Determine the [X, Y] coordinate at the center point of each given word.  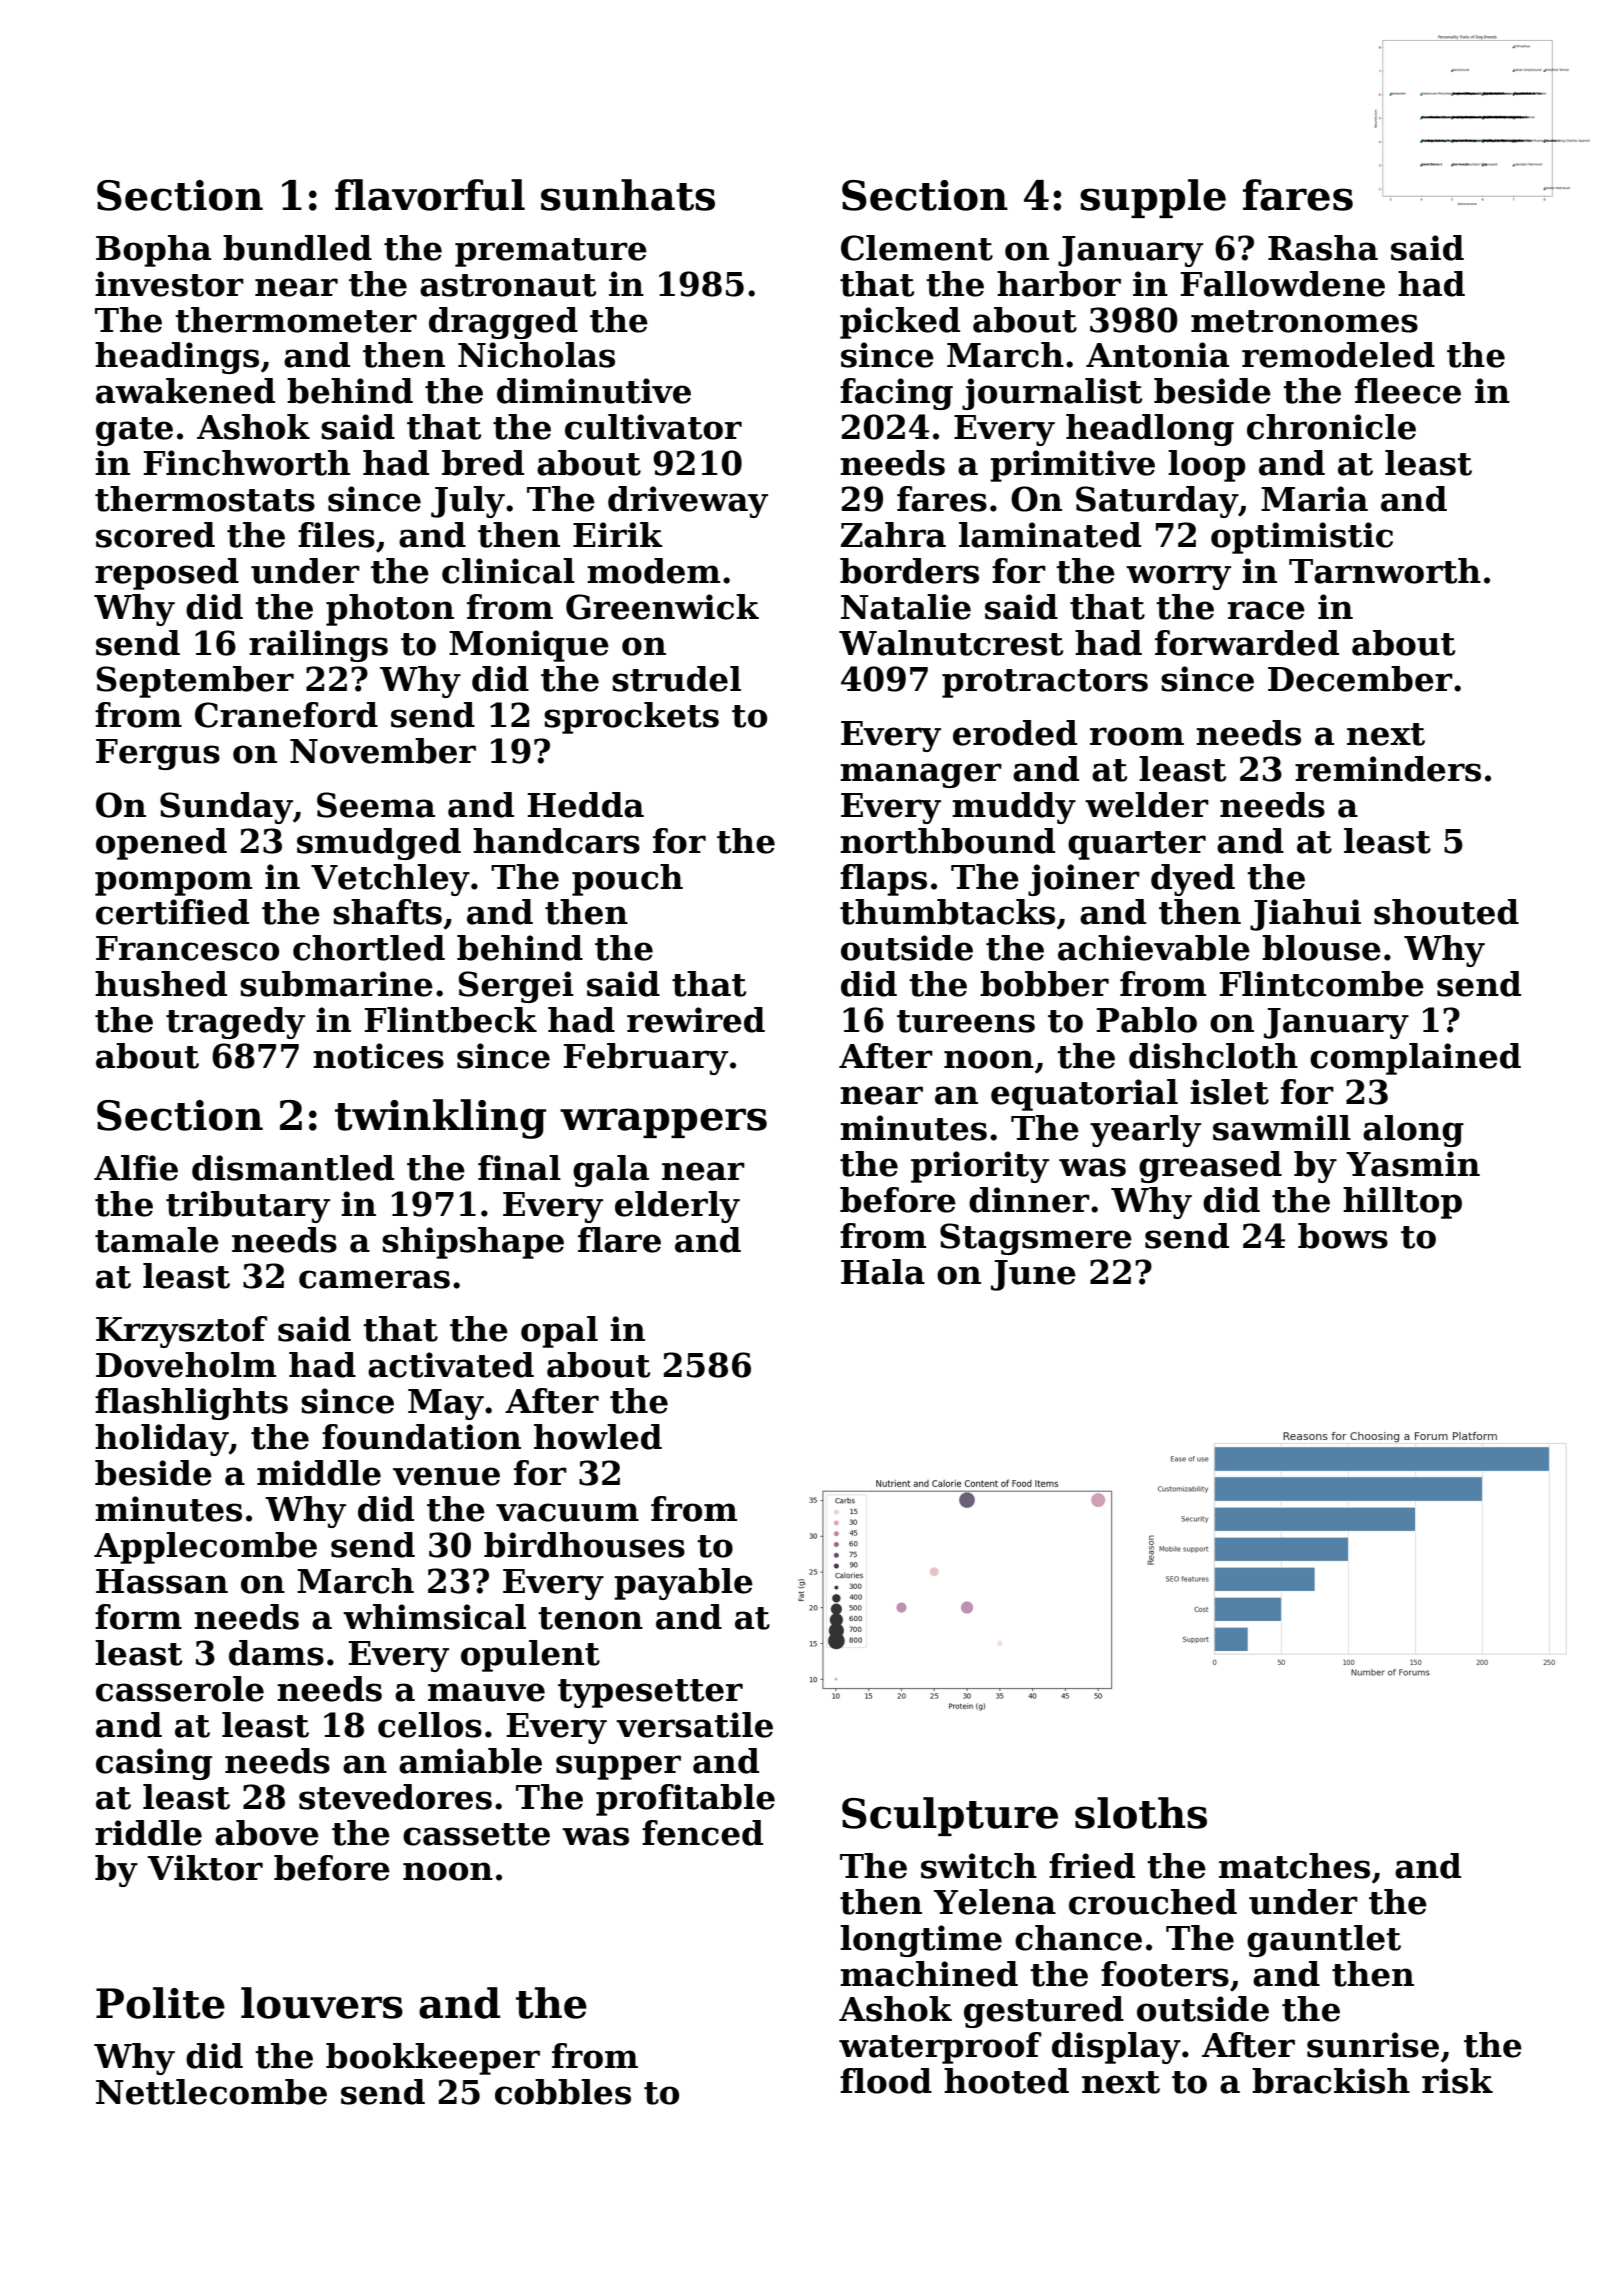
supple [1153, 198]
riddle [148, 1833]
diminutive [594, 391]
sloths [1141, 1813]
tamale [157, 1240]
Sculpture [950, 1816]
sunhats [628, 195]
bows [1343, 1236]
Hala [883, 1272]
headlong [1150, 430]
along [1413, 1131]
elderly [677, 1207]
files [336, 535]
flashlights [191, 1404]
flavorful [430, 195]
